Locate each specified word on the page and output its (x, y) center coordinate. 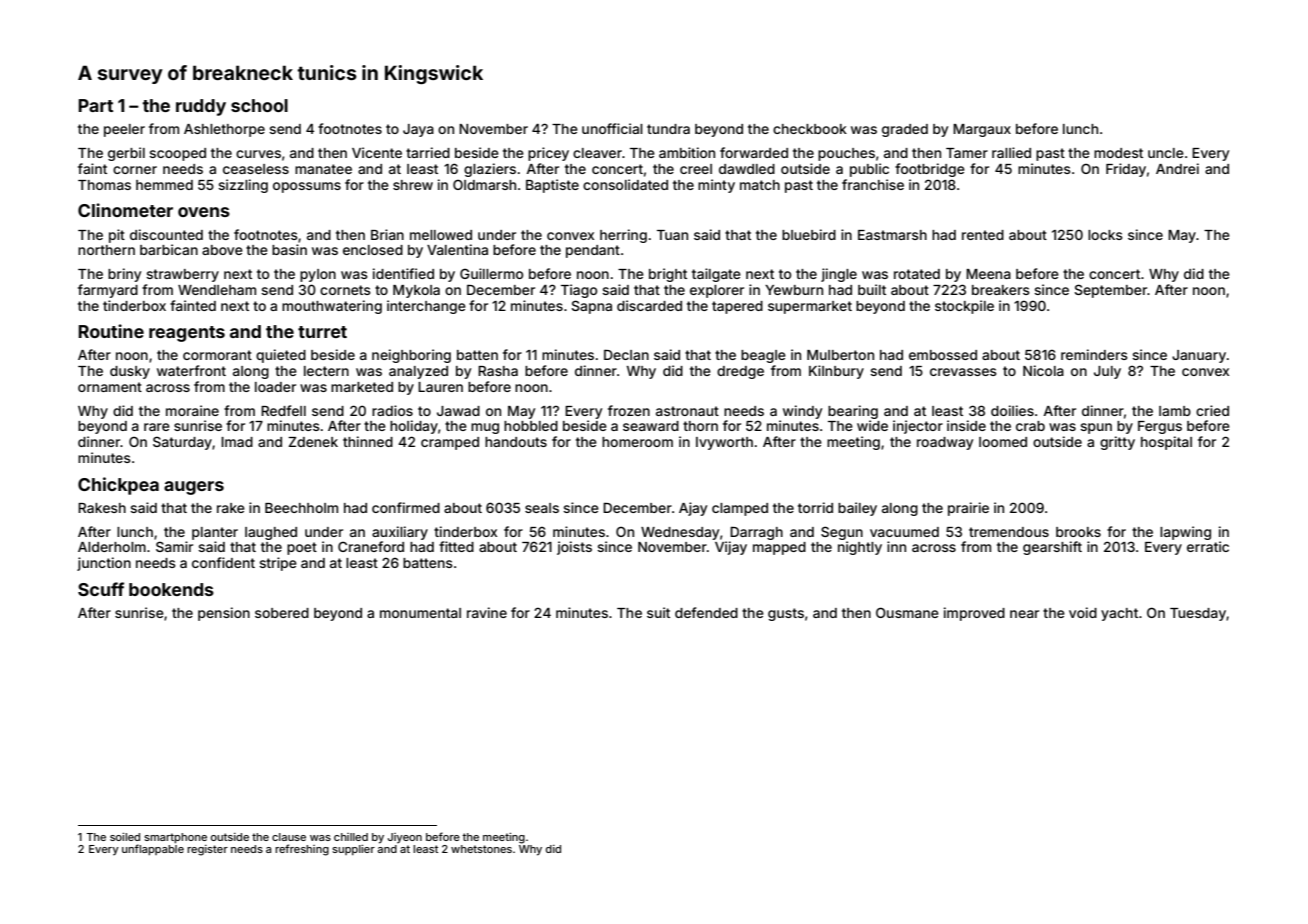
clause (289, 837)
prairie (968, 509)
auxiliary (400, 533)
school (259, 105)
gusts (786, 614)
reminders (1094, 354)
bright (668, 275)
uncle (1166, 153)
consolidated (625, 184)
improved (974, 614)
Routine (111, 331)
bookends (171, 589)
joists (574, 548)
